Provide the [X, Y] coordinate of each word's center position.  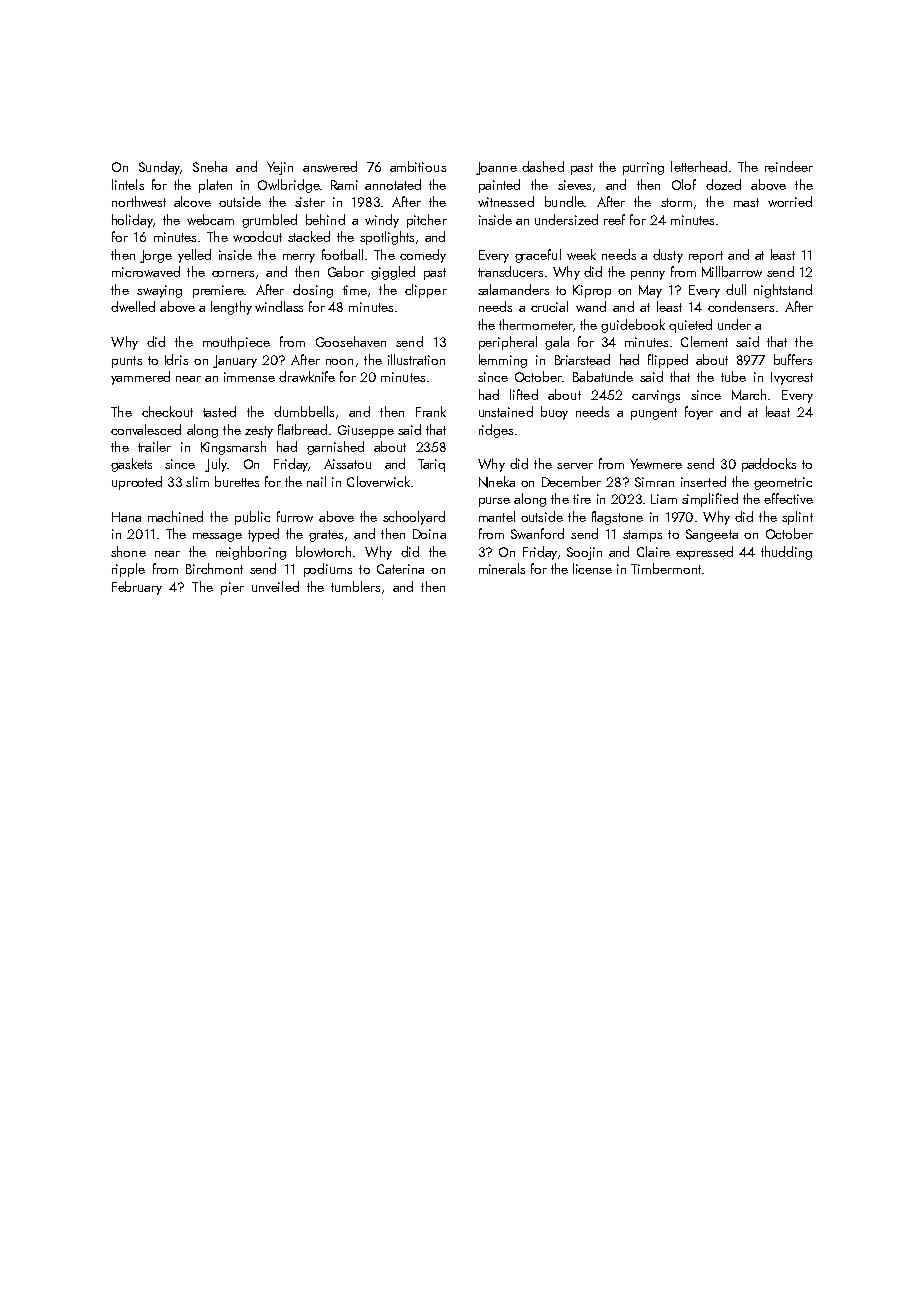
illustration [416, 359]
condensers [741, 306]
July [216, 465]
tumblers [355, 586]
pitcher [427, 221]
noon [339, 362]
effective [788, 498]
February [137, 588]
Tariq [431, 465]
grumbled [269, 221]
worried [790, 201]
